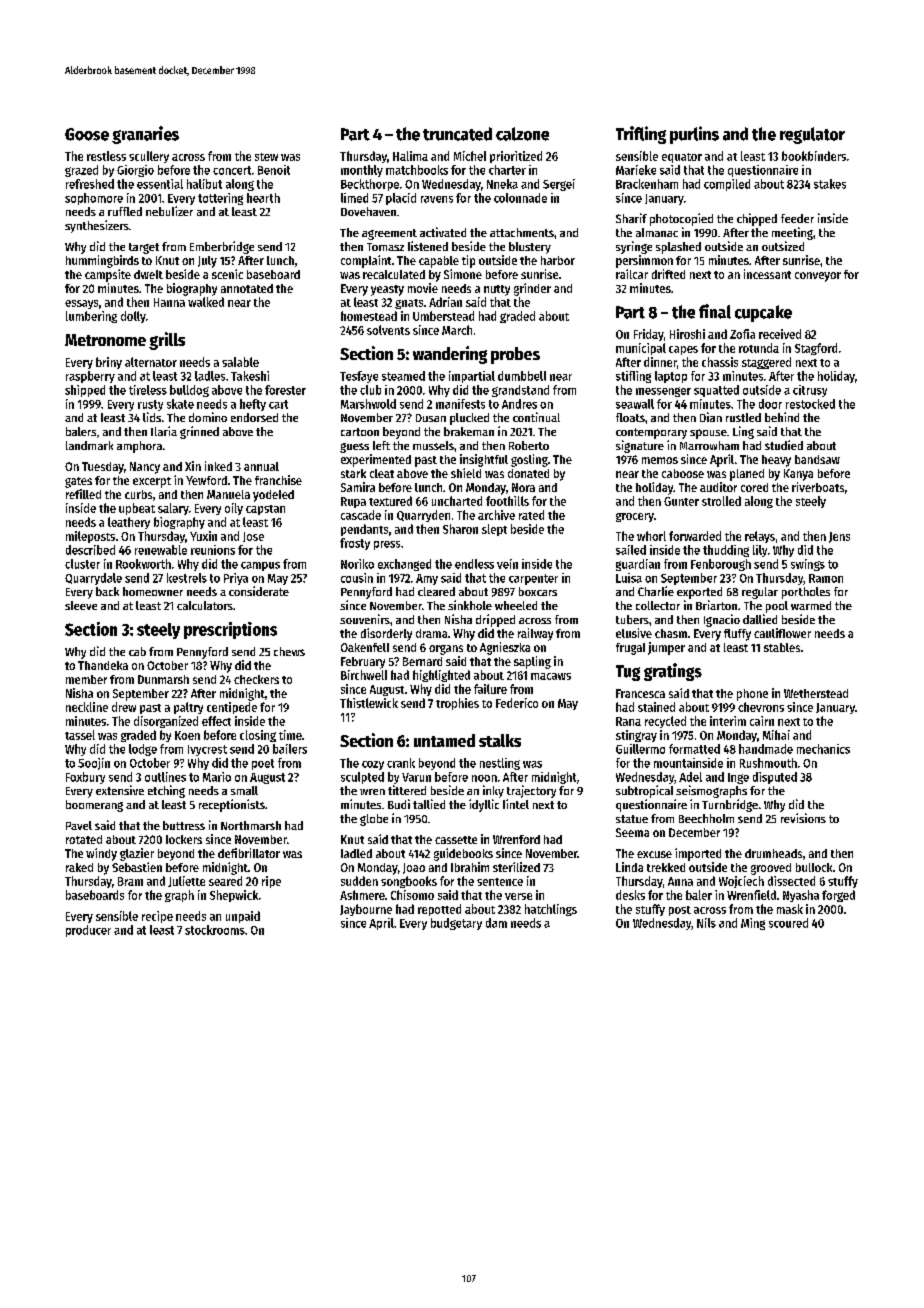 The image size is (924, 1308). What do you see at coordinates (374, 820) in the screenshot?
I see `globe` at bounding box center [374, 820].
